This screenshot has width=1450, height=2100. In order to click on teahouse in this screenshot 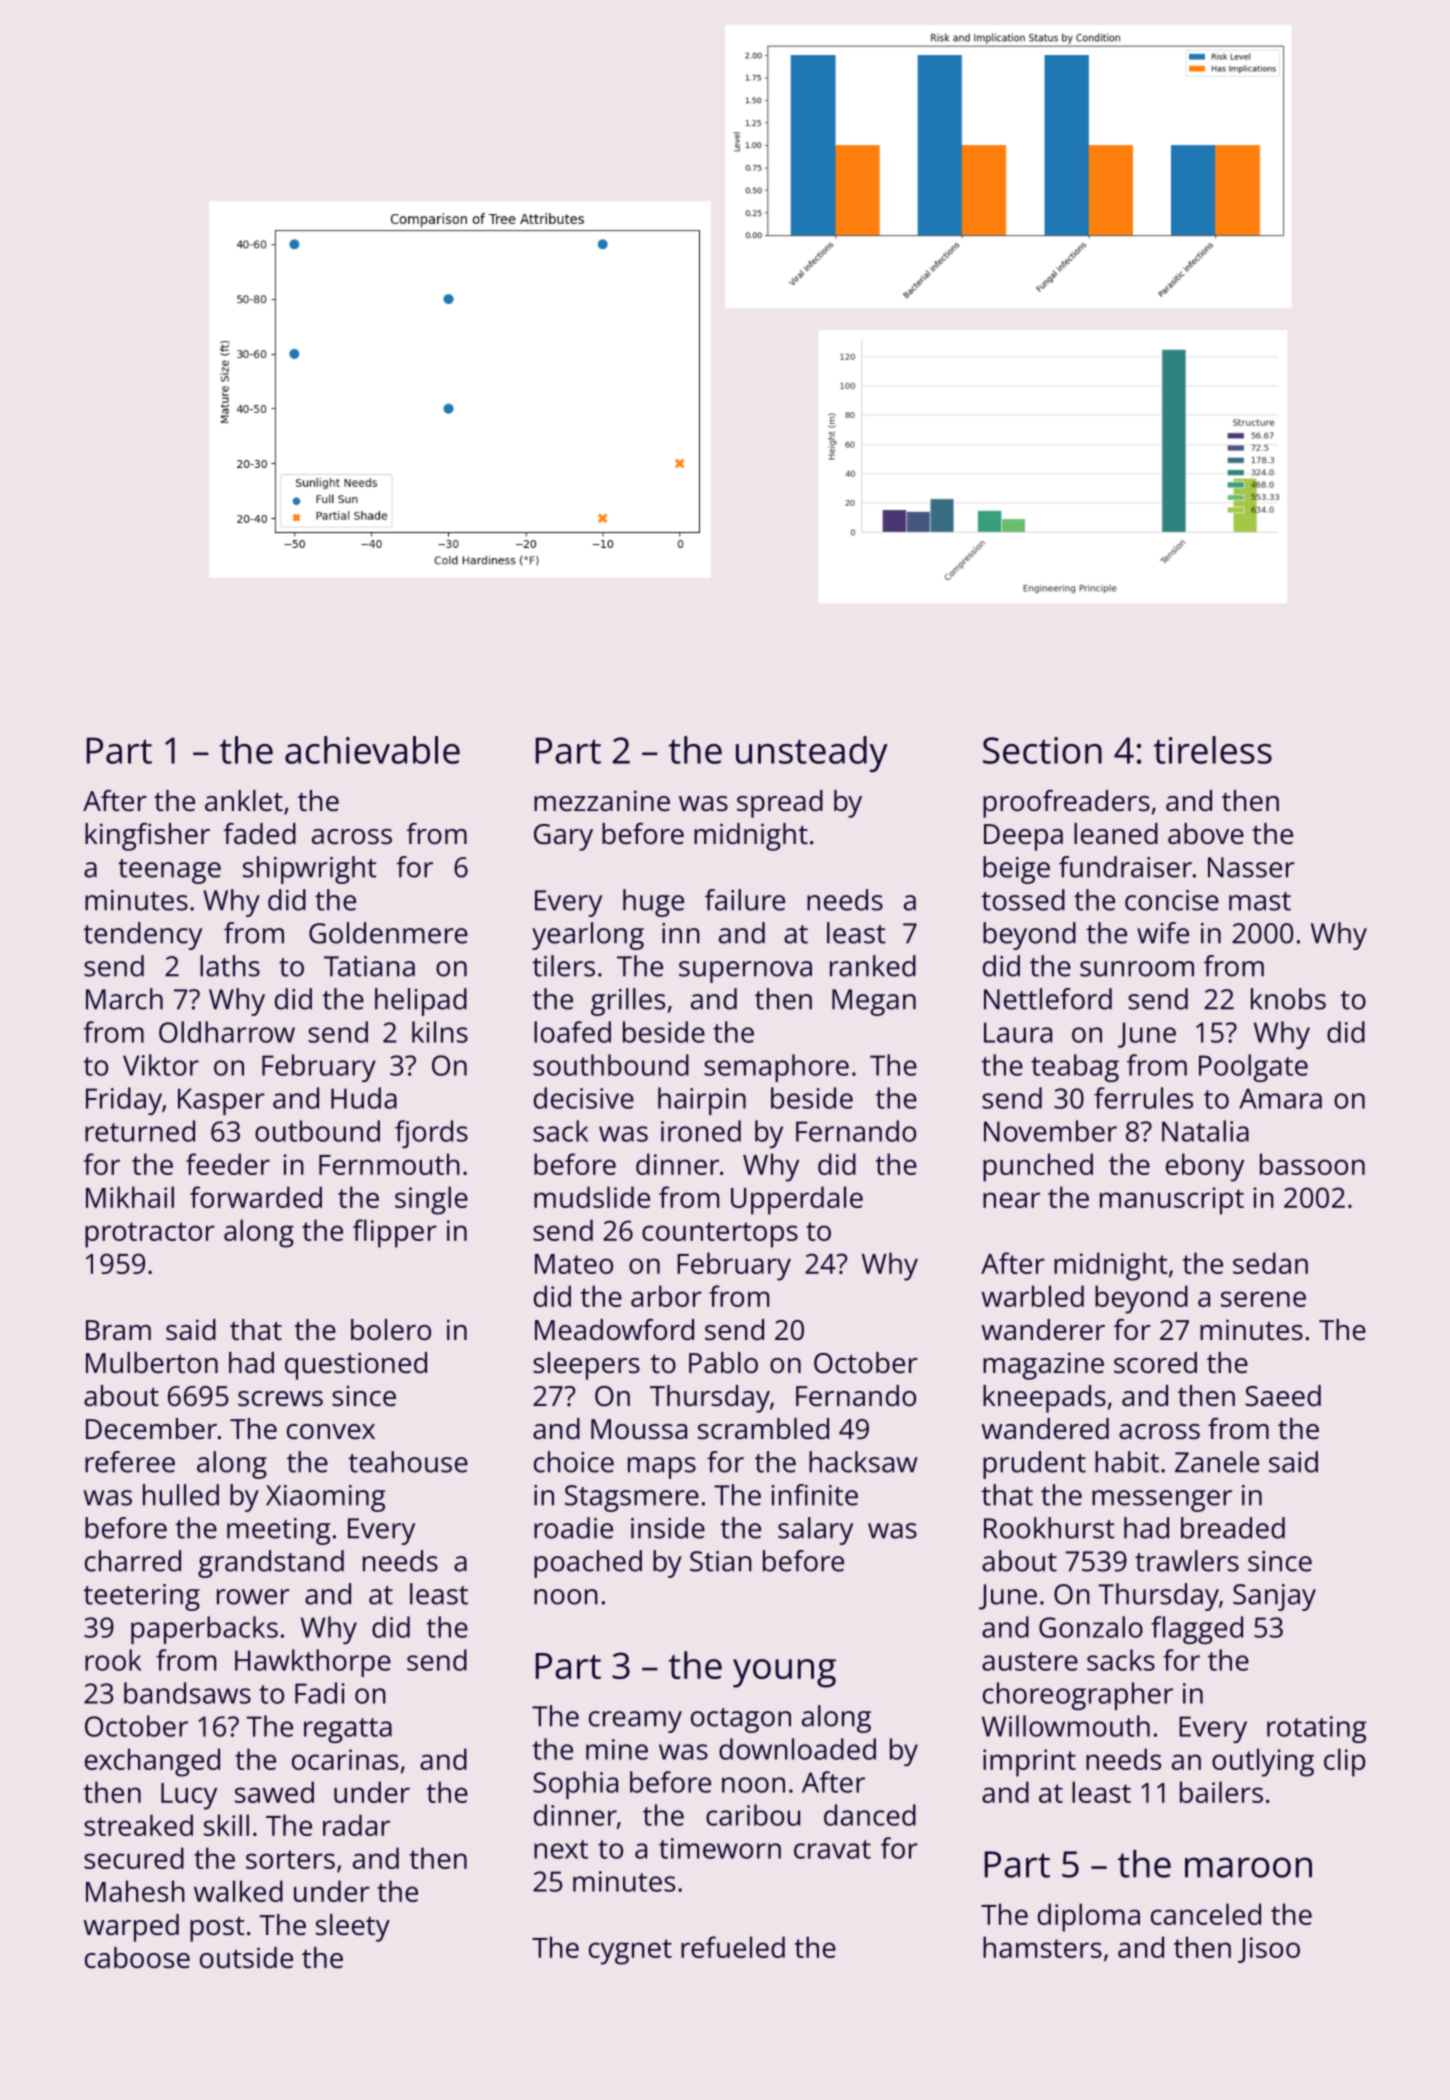, I will do `click(408, 1462)`.
